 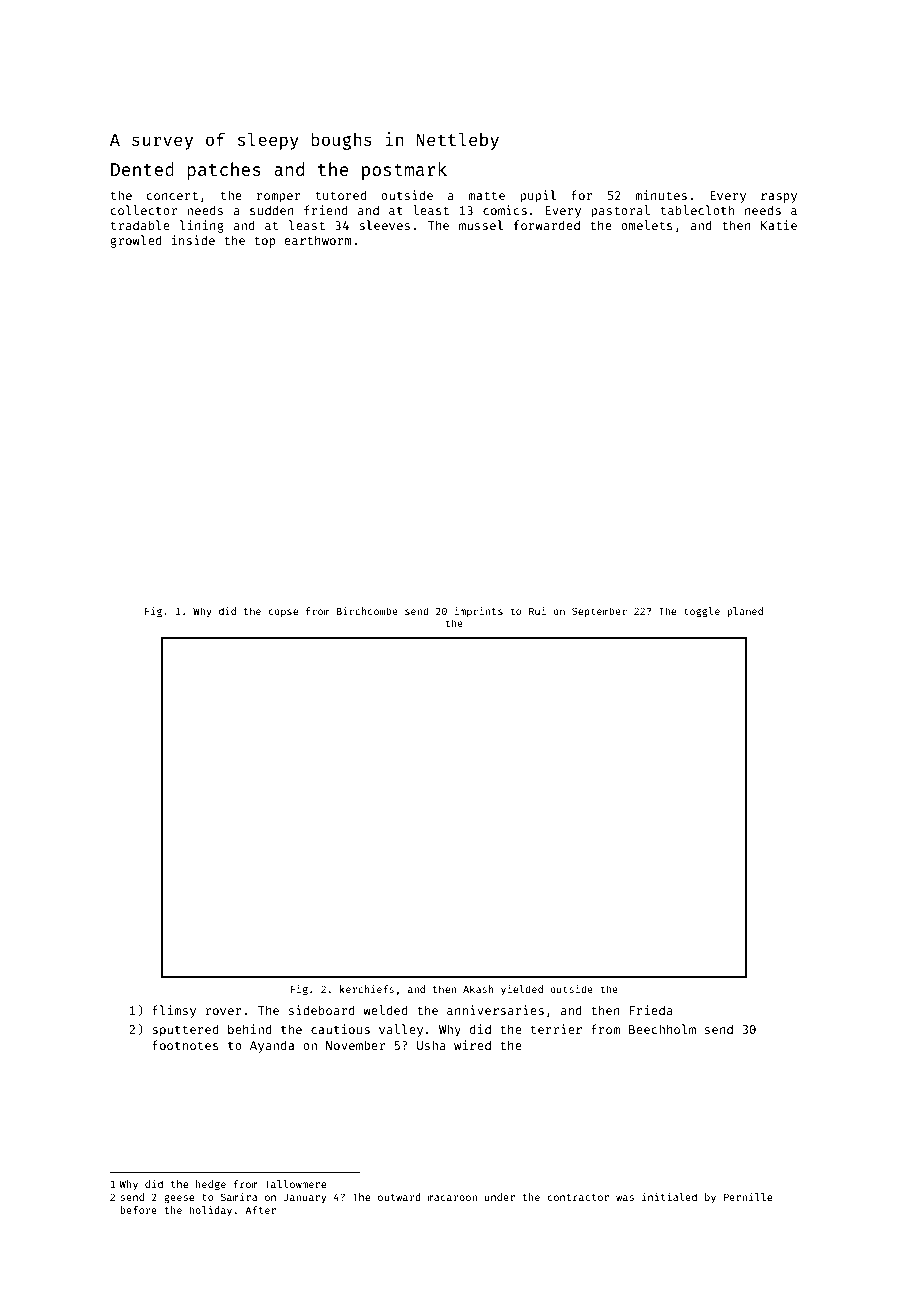 What do you see at coordinates (745, 612) in the screenshot?
I see `planed` at bounding box center [745, 612].
